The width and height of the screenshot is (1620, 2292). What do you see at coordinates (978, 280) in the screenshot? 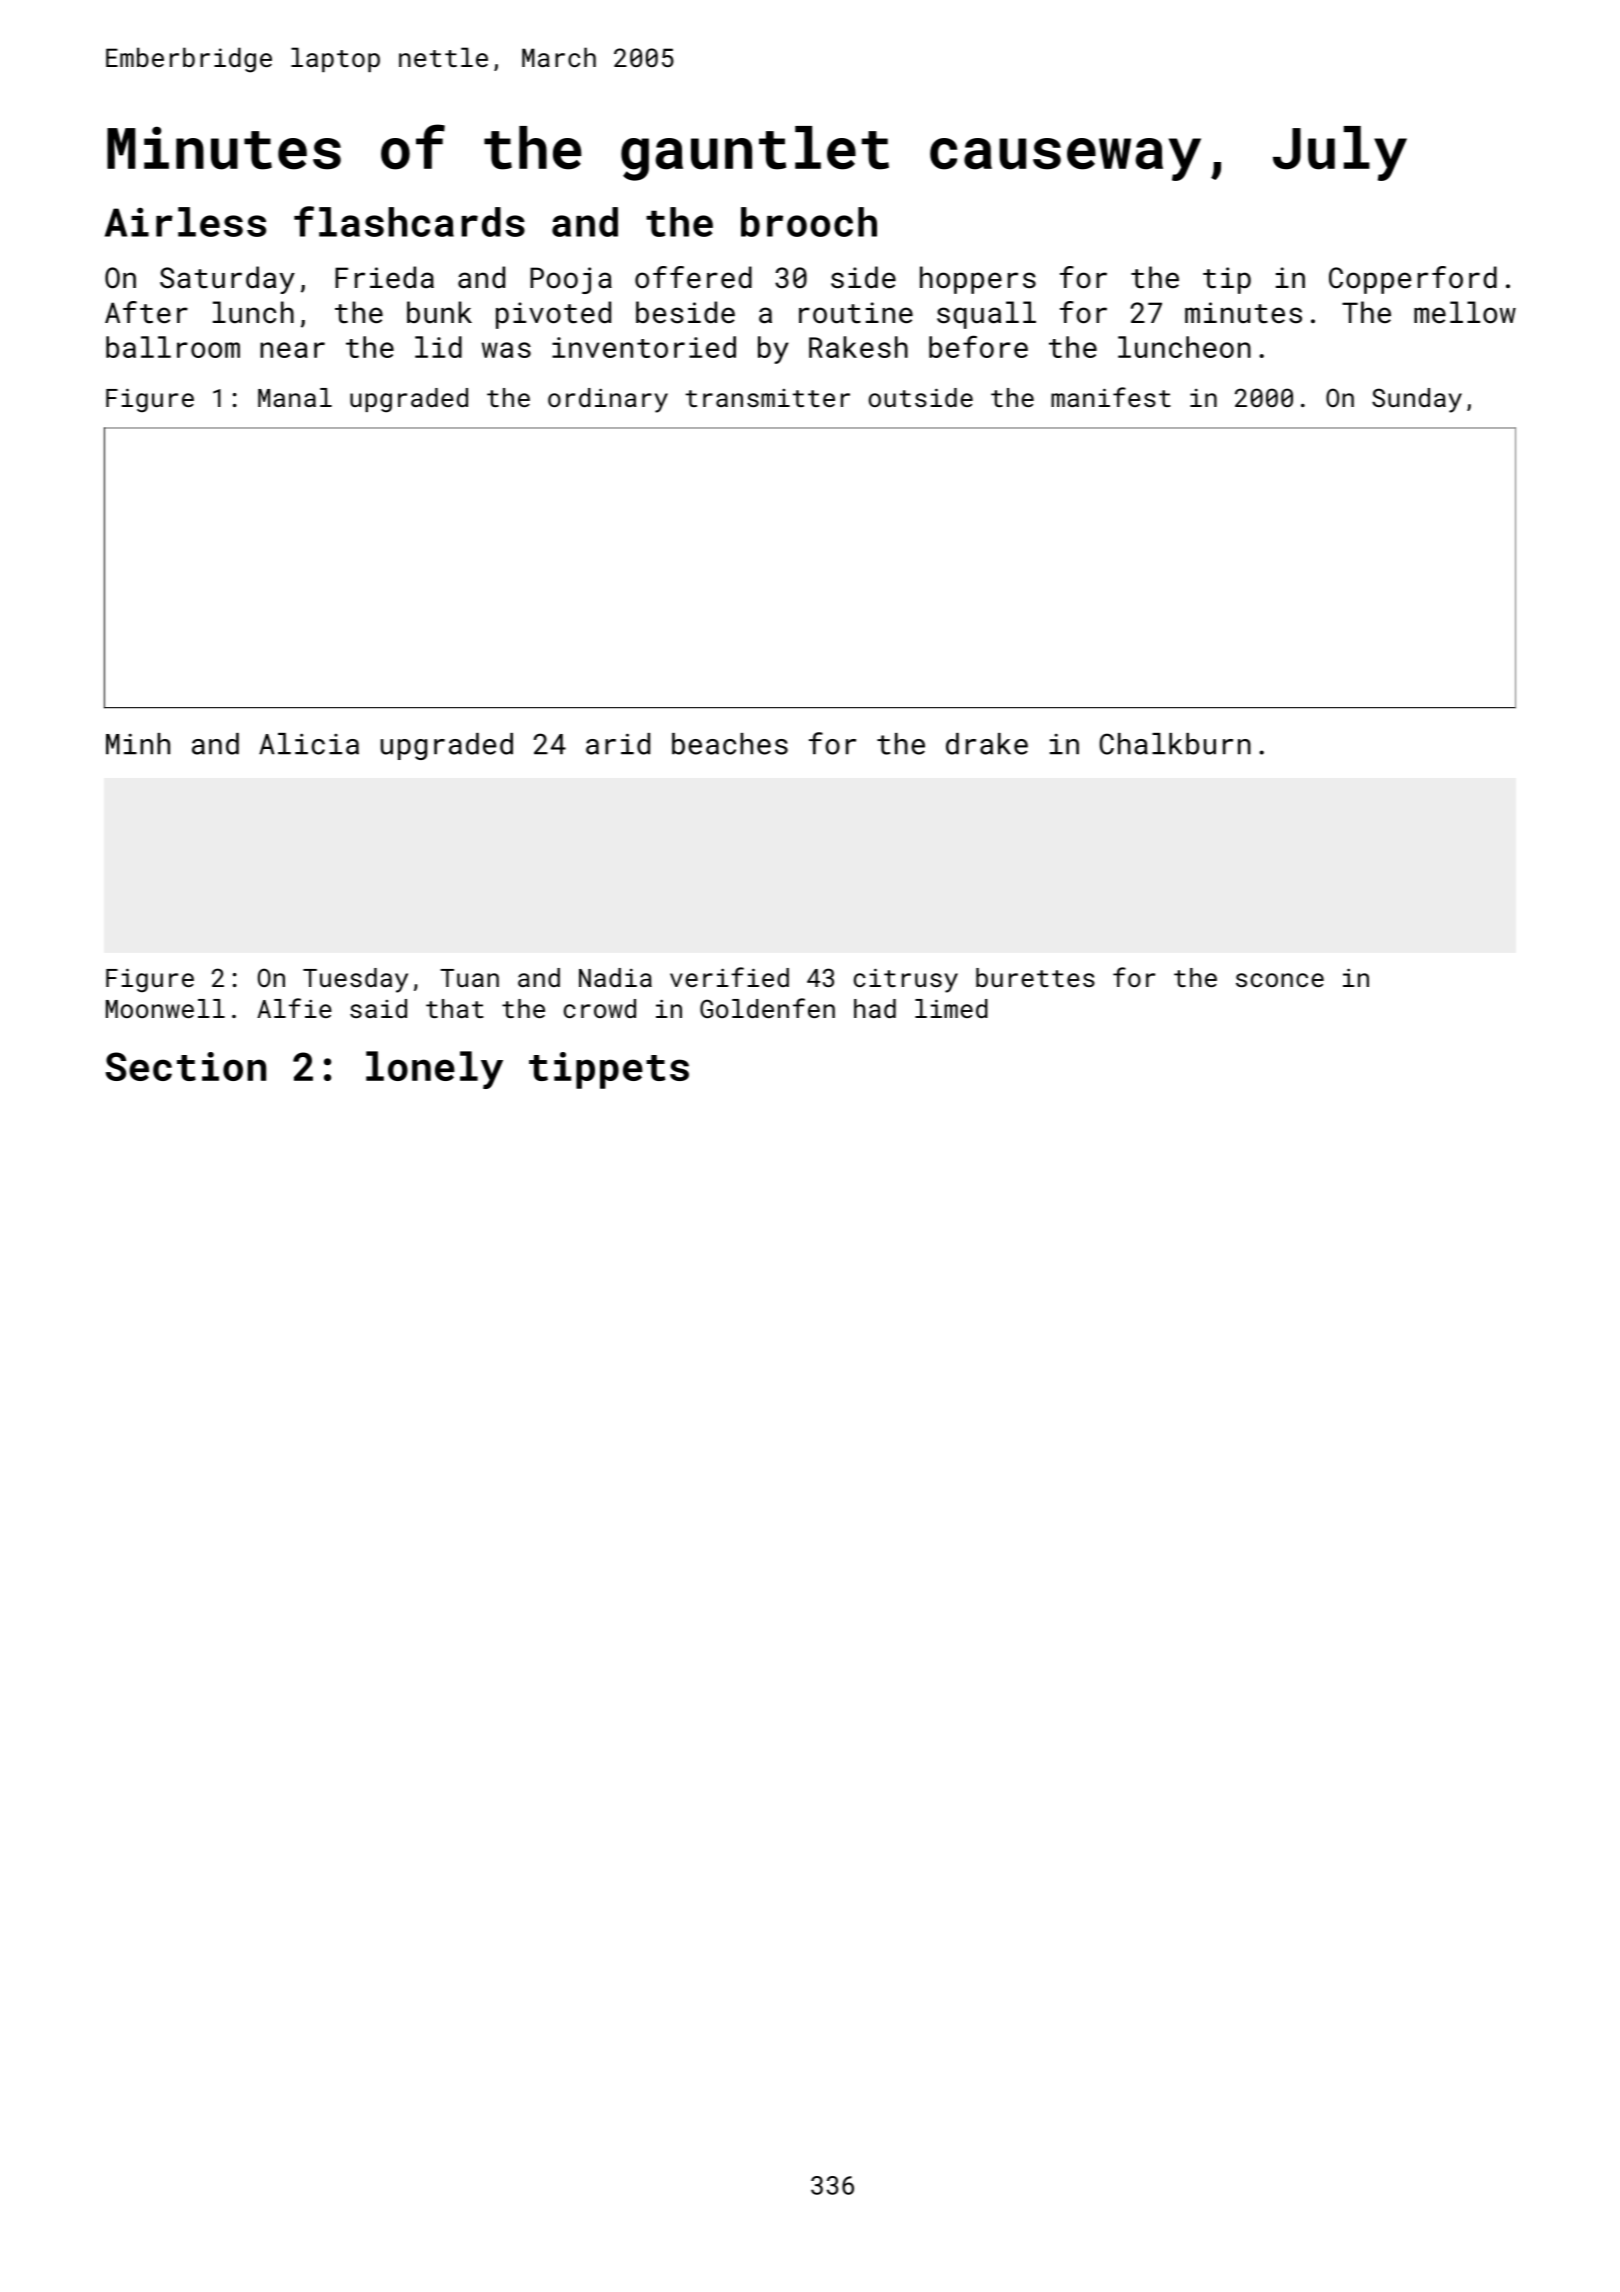
I see `hoppers` at bounding box center [978, 280].
